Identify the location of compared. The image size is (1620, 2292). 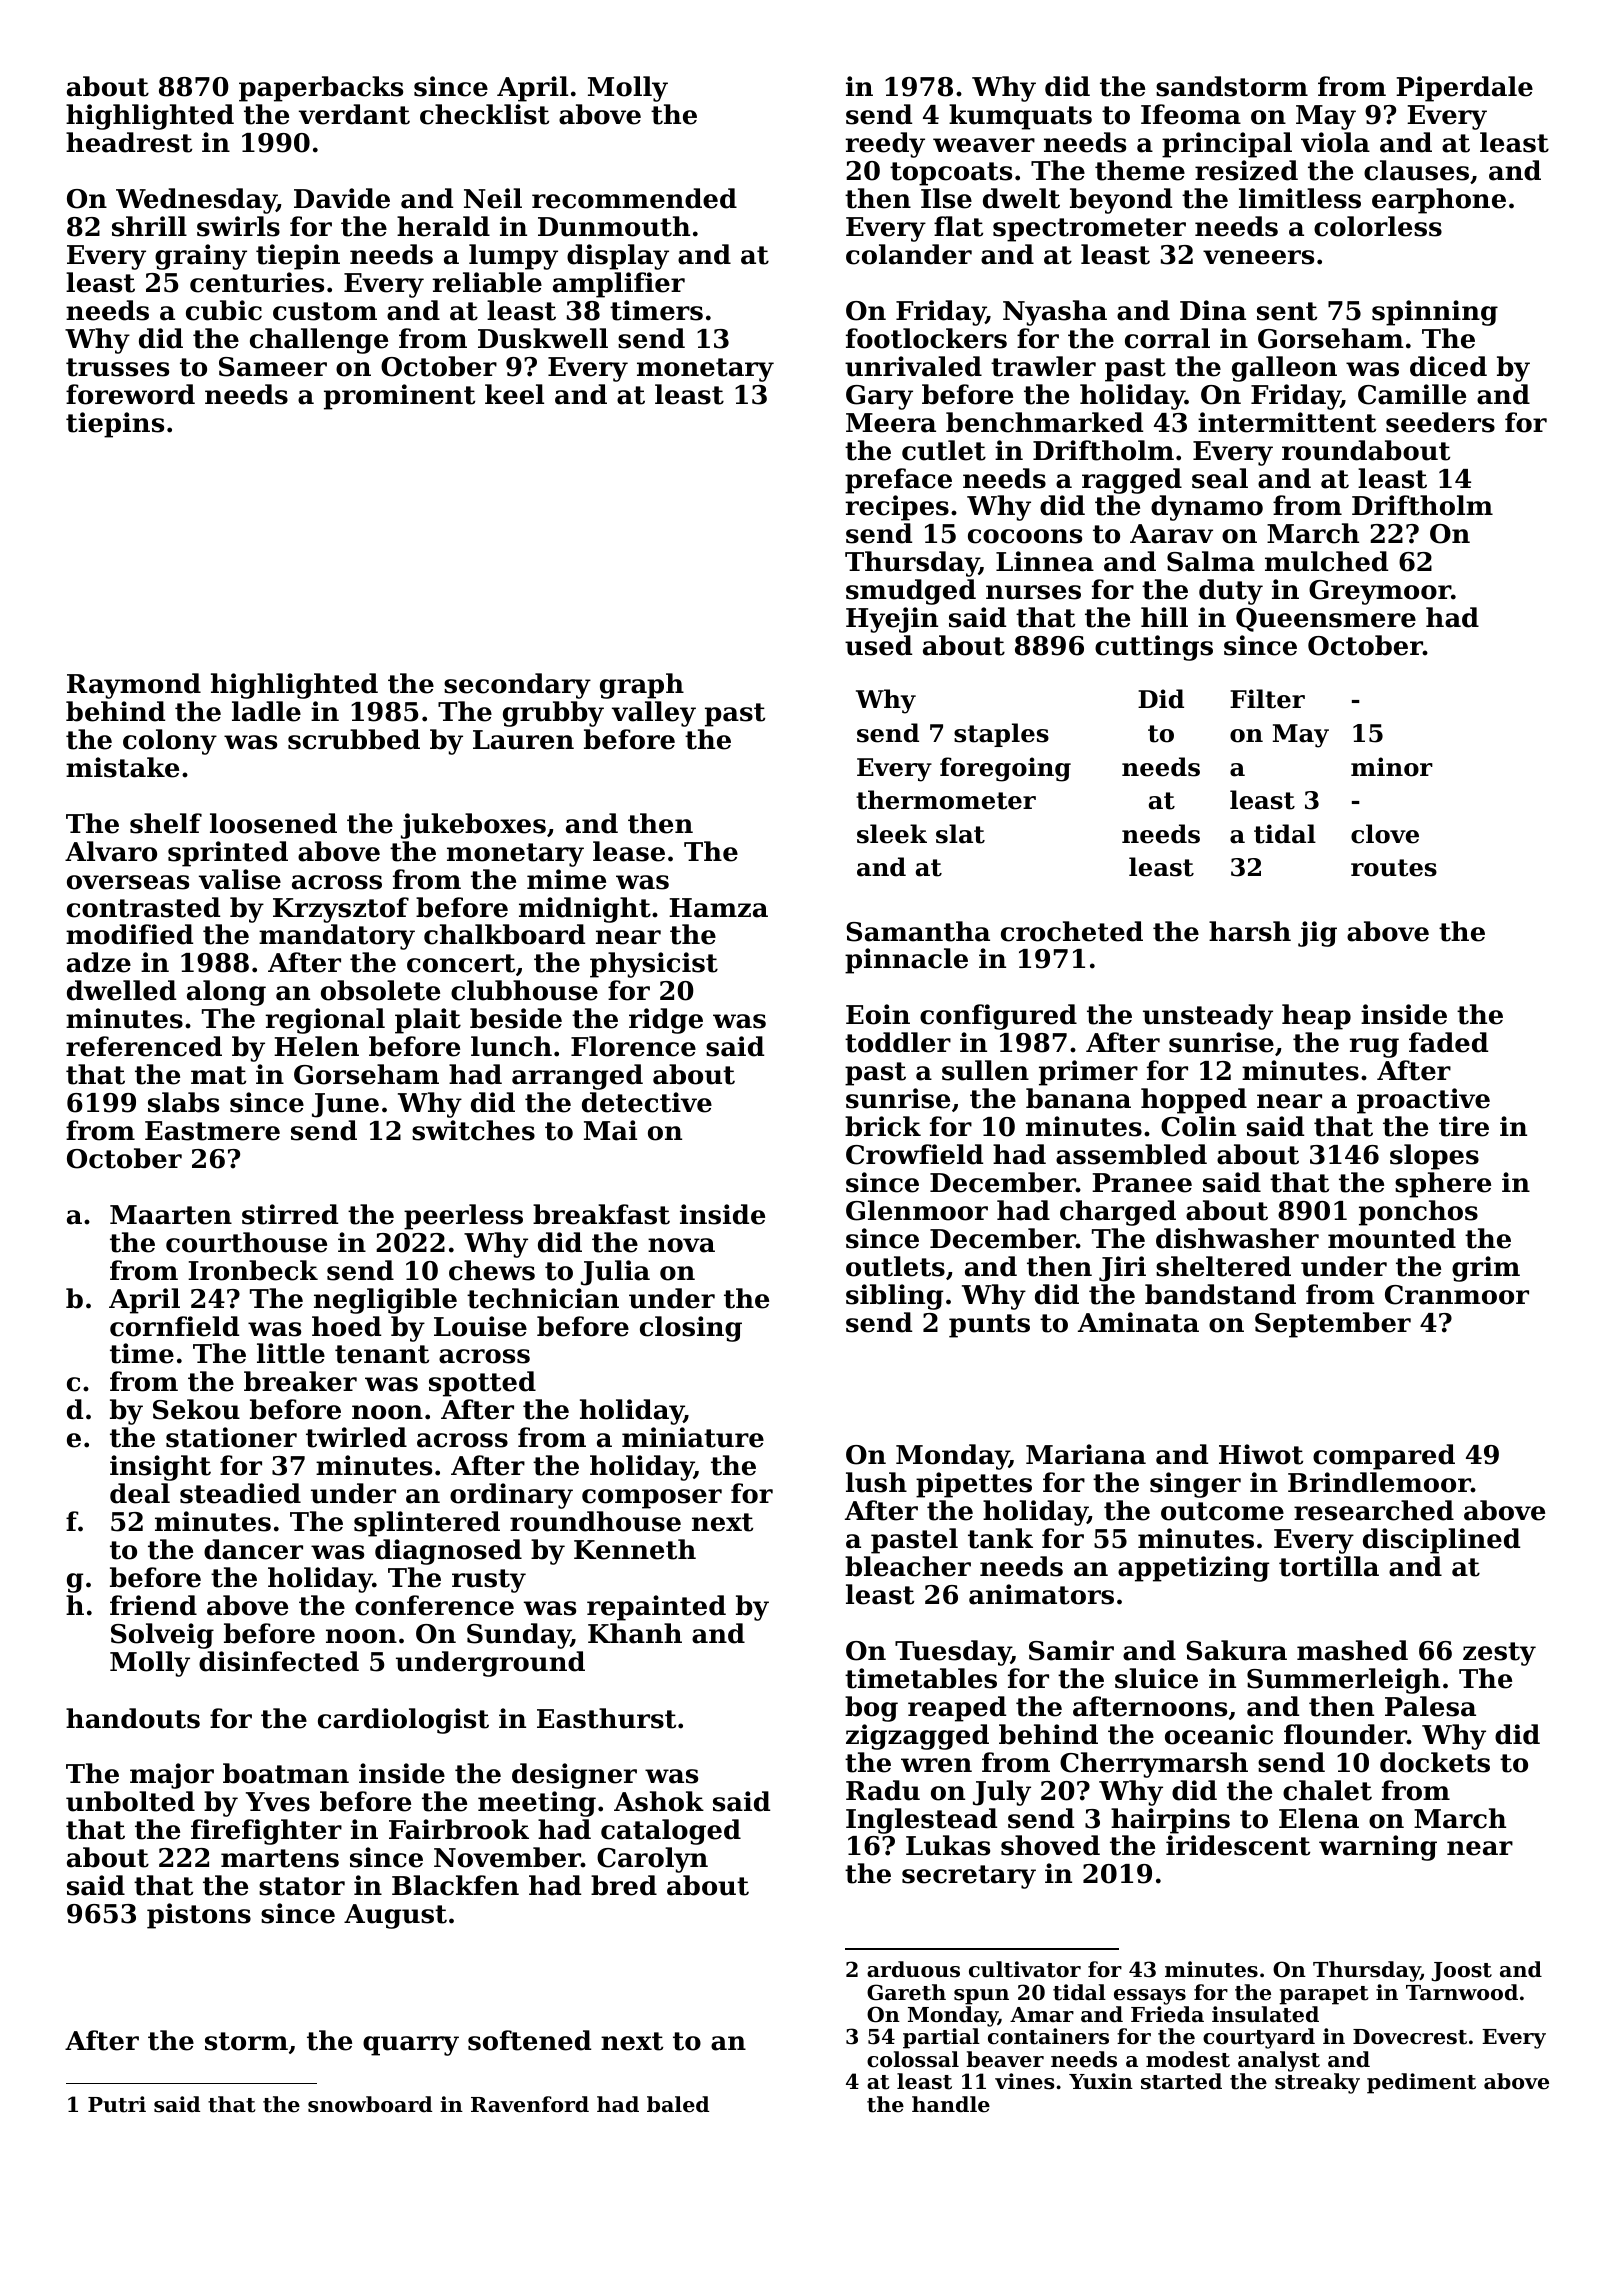
(1384, 1457).
